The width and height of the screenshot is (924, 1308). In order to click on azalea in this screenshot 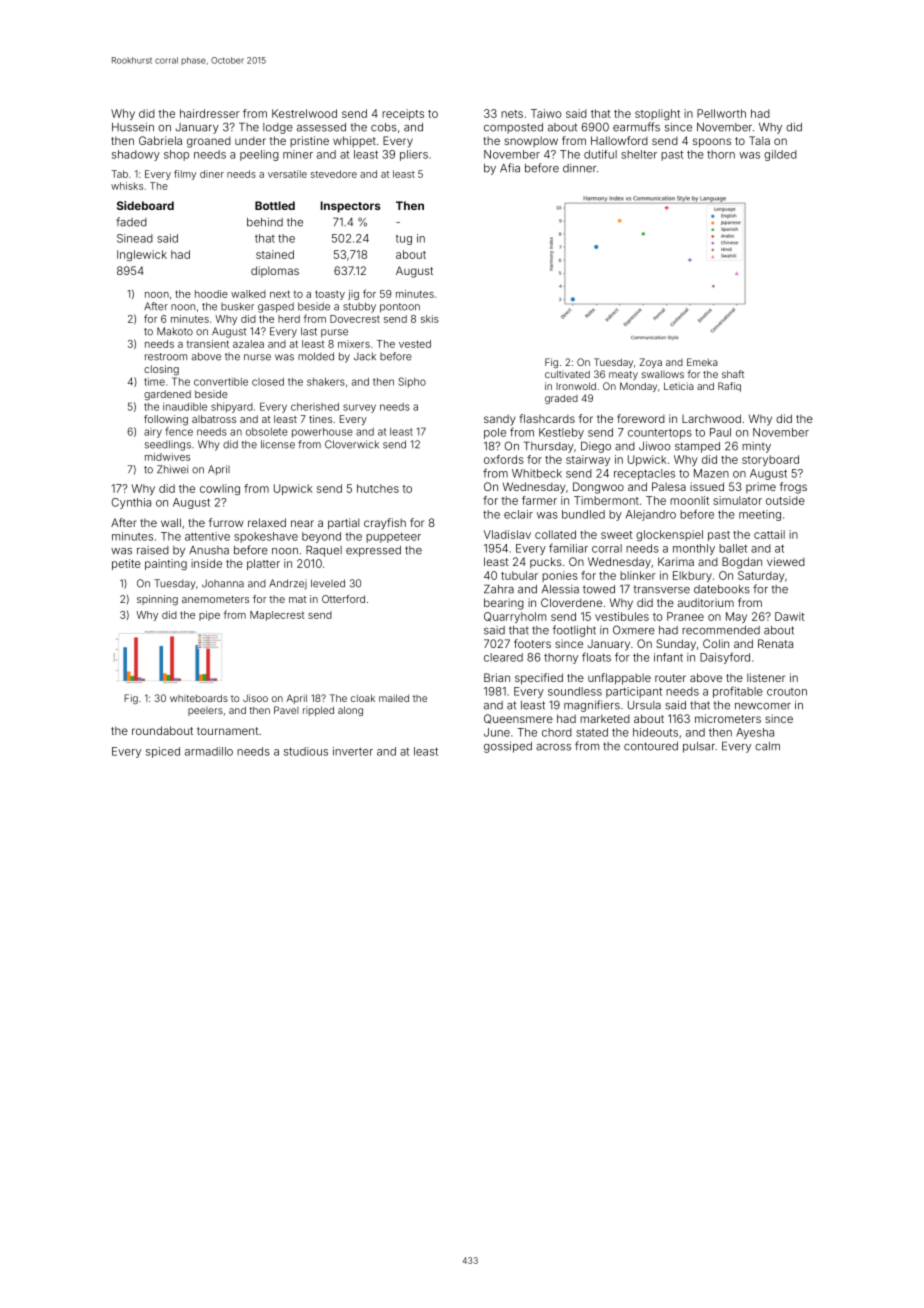, I will do `click(248, 344)`.
